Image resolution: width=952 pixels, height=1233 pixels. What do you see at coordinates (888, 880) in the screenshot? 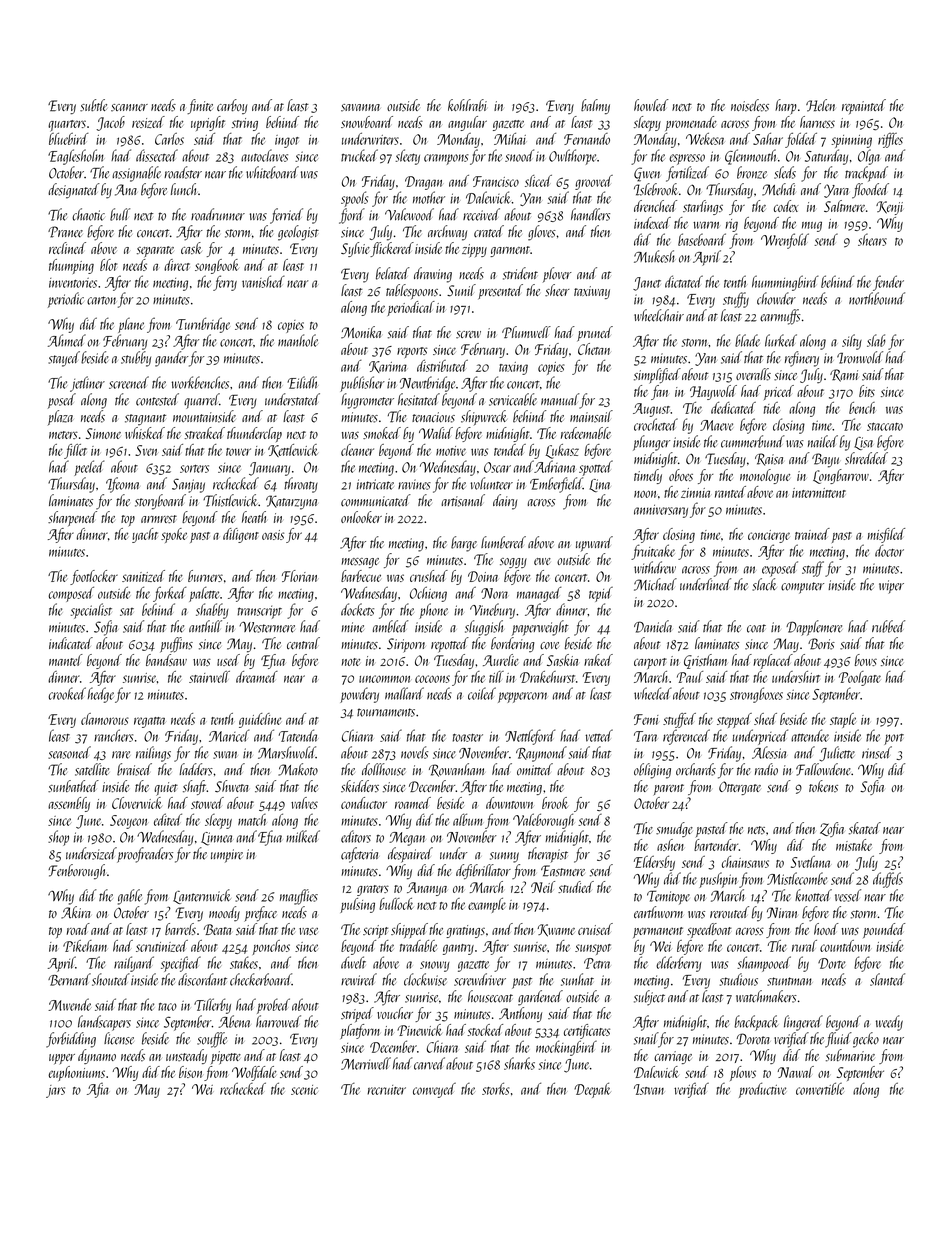
I see `duffels` at bounding box center [888, 880].
